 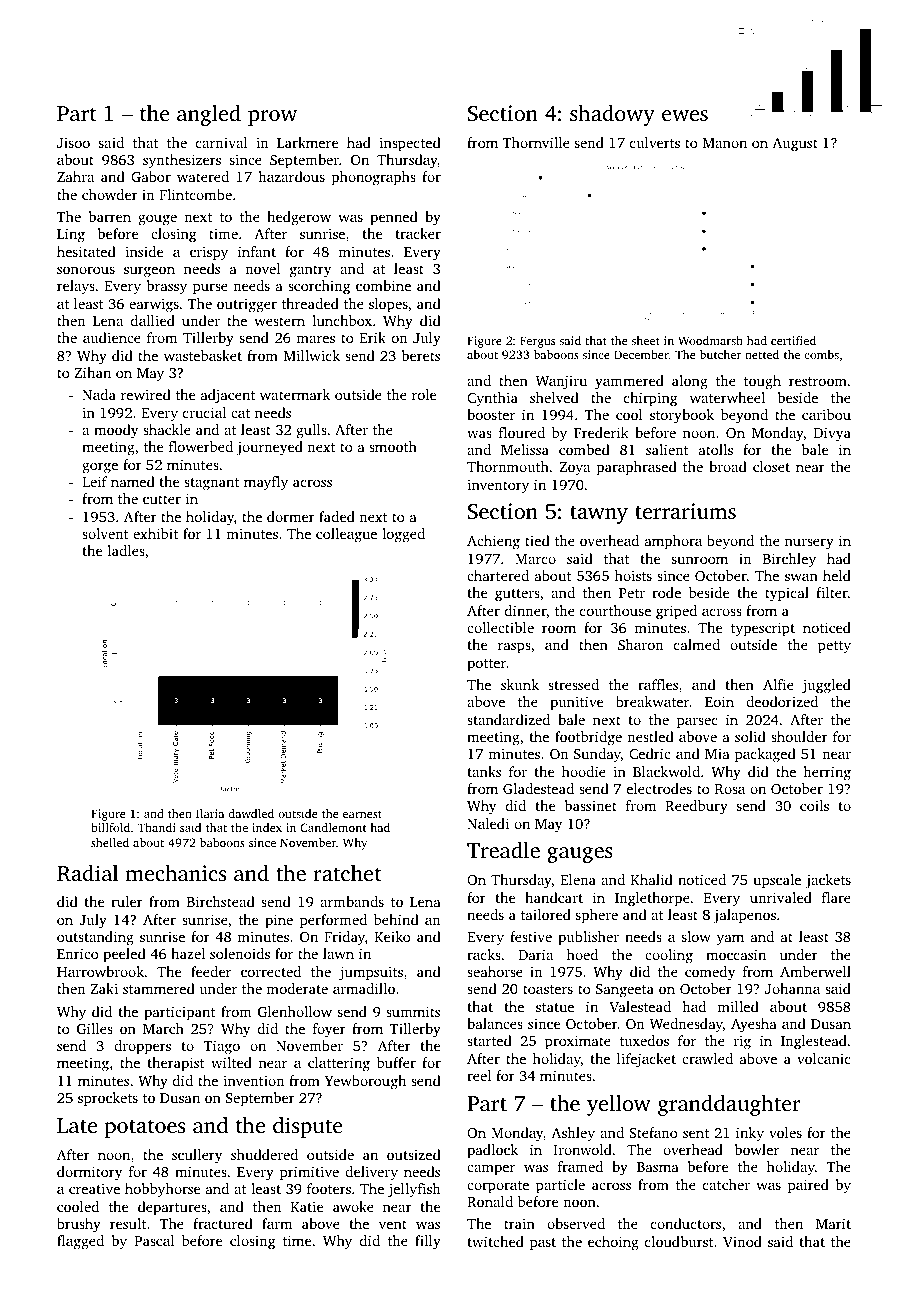 I want to click on past, so click(x=543, y=1244).
